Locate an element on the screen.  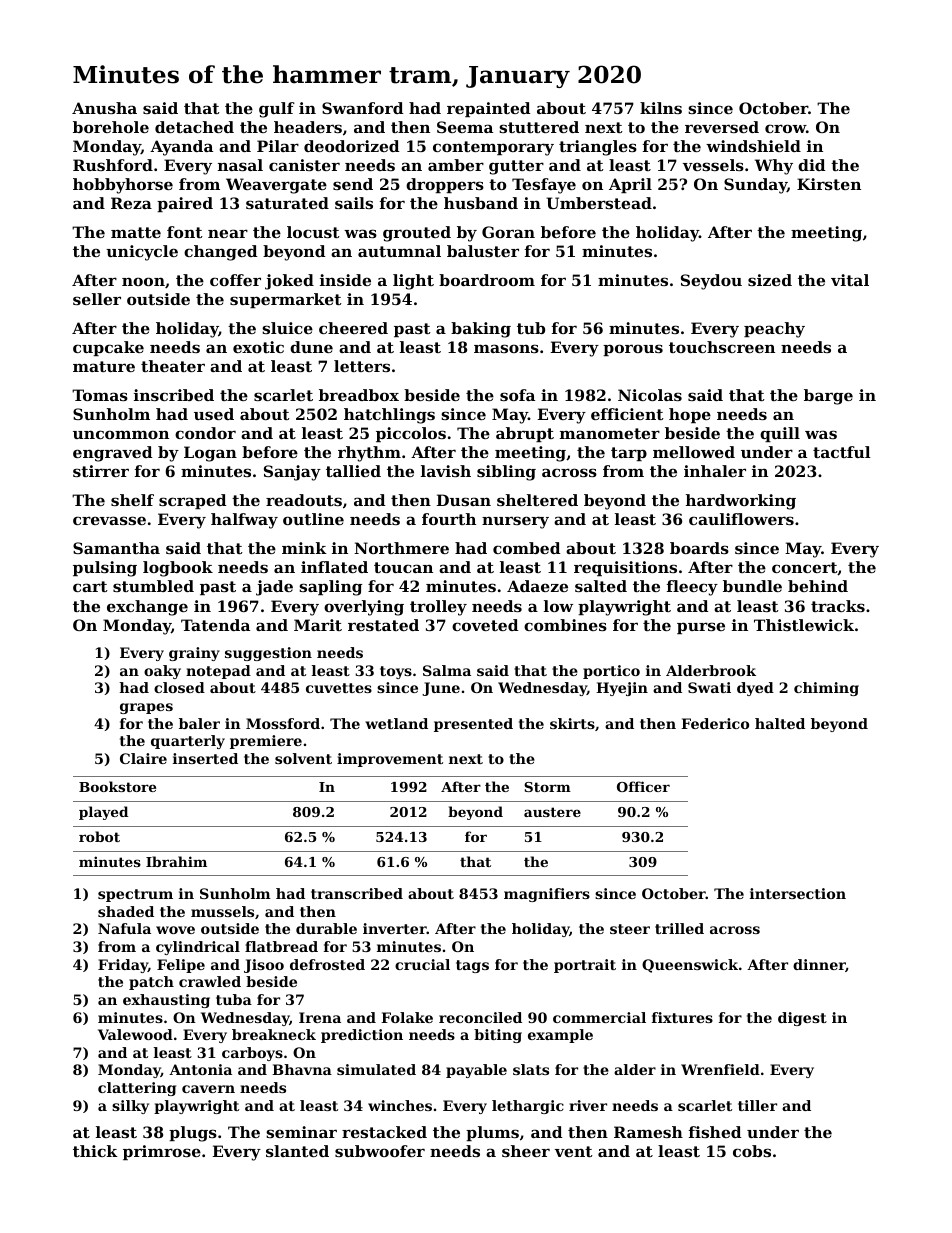
baking is located at coordinates (481, 330).
